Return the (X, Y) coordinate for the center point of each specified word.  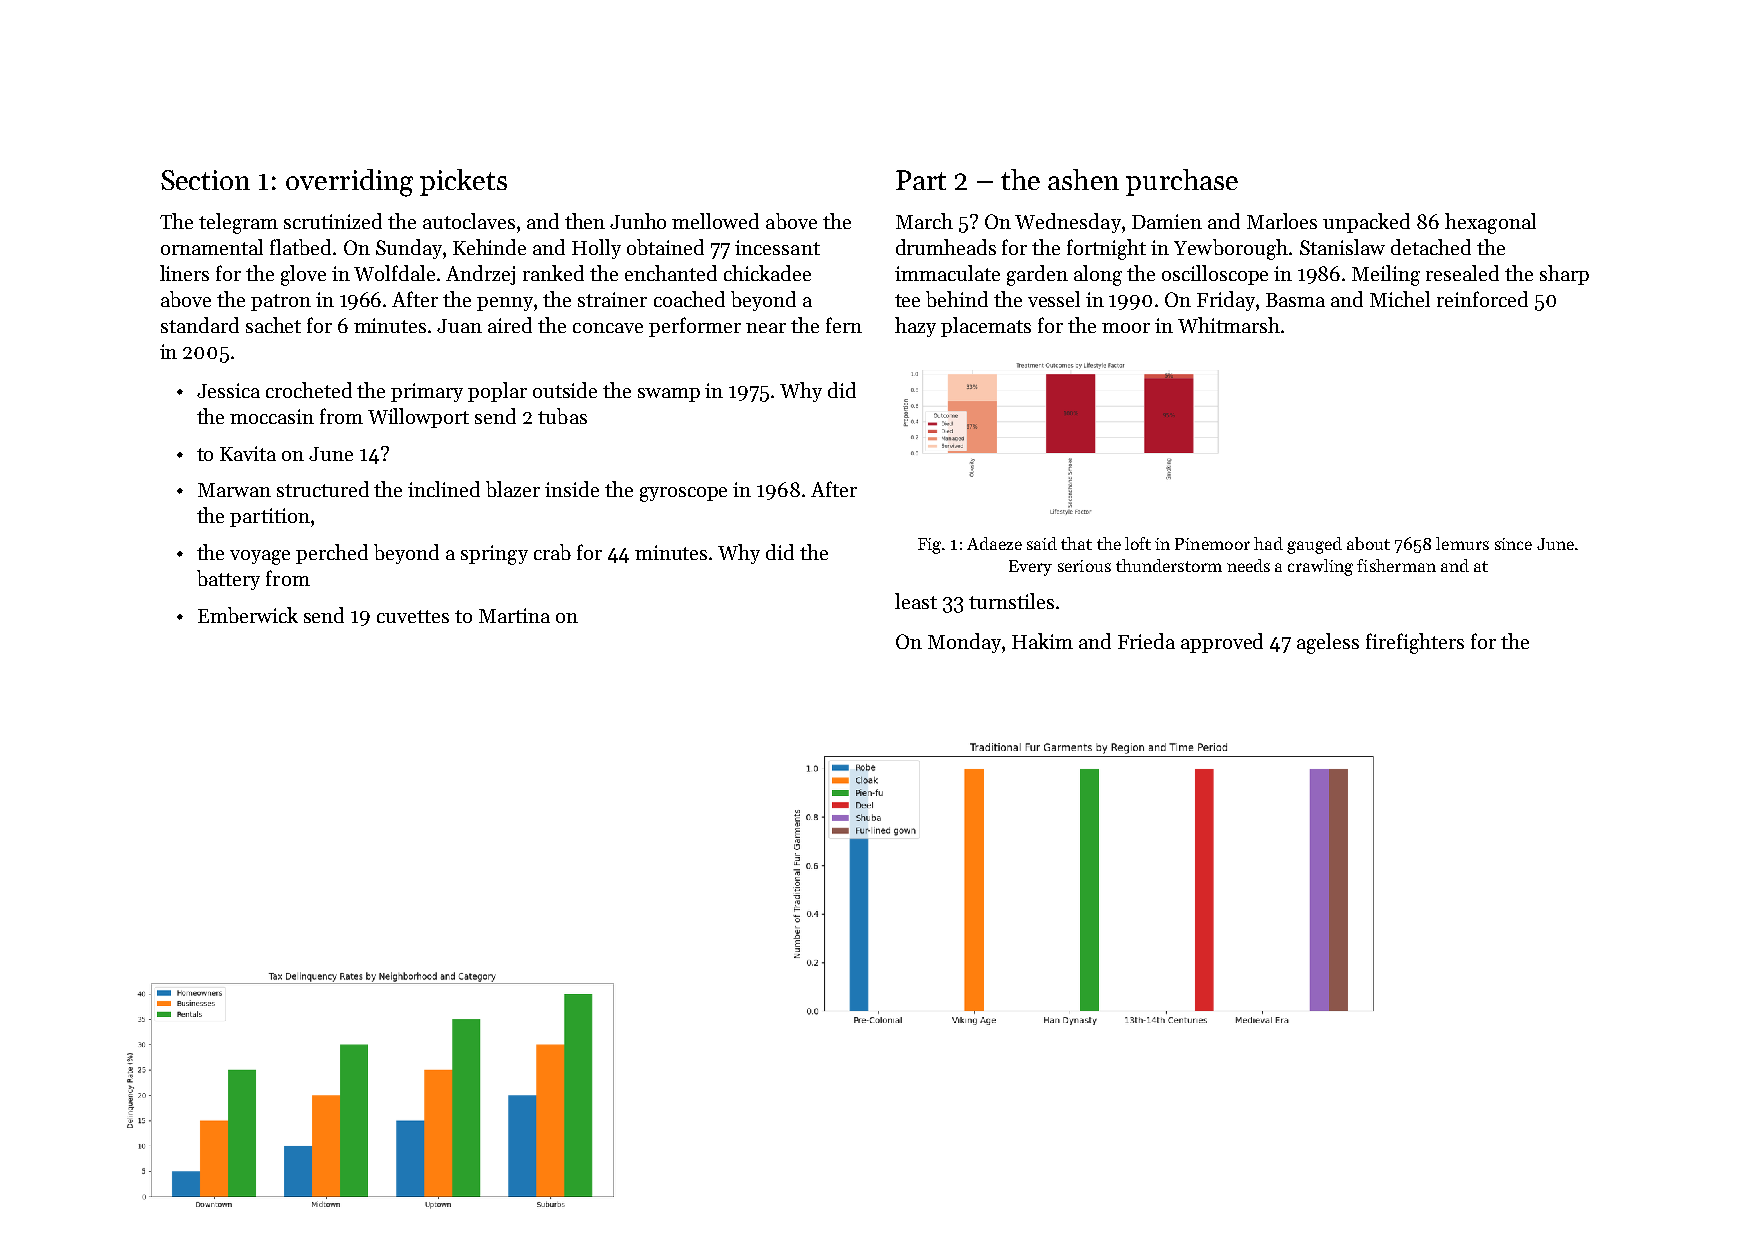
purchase (1182, 182)
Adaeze (994, 543)
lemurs (1462, 543)
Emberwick (248, 615)
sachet (273, 325)
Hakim (1042, 641)
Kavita (248, 453)
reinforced (1482, 299)
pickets (463, 182)
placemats (986, 327)
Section (205, 180)
